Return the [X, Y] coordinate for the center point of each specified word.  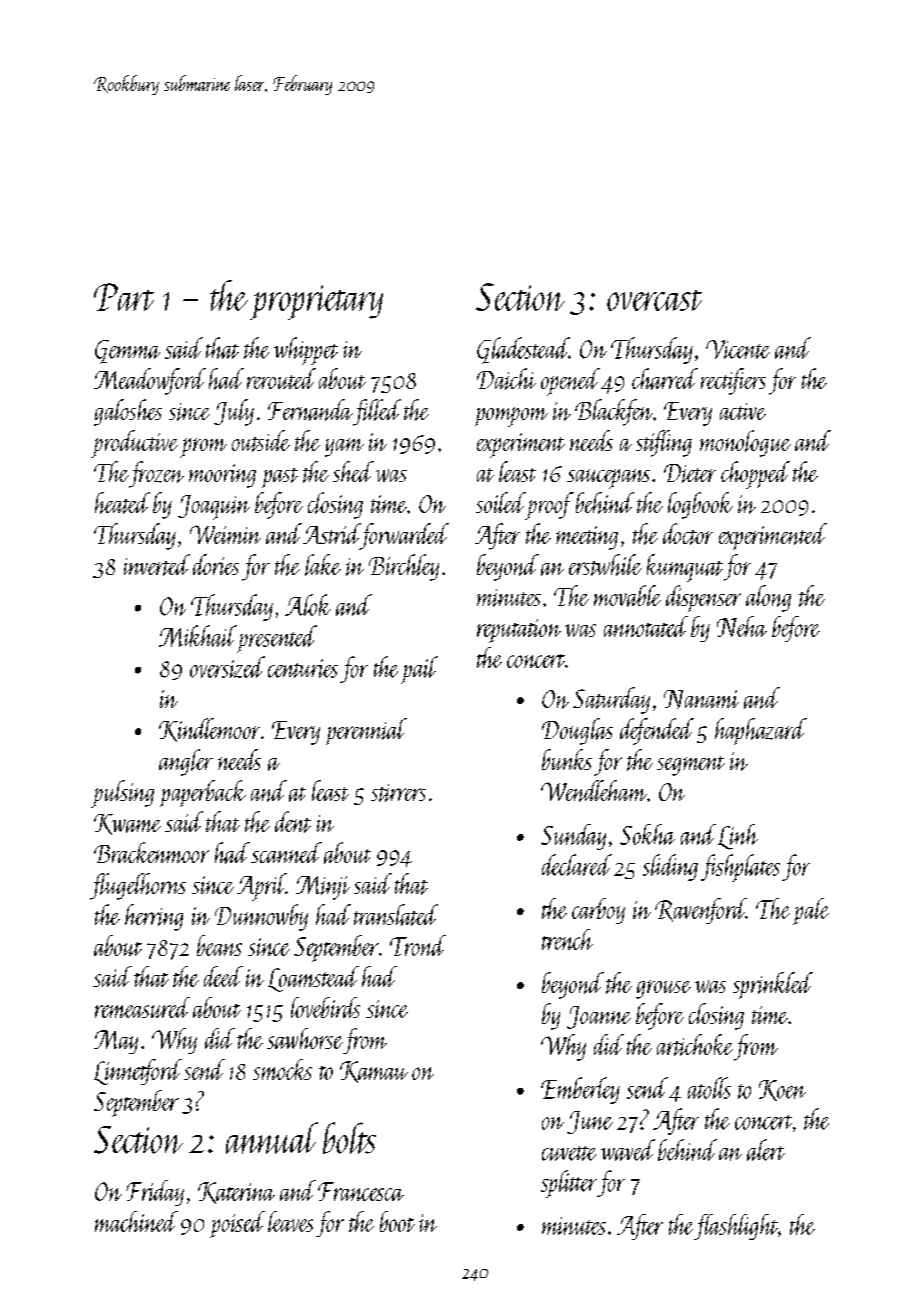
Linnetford [138, 1072]
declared [577, 865]
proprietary [316, 302]
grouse [663, 989]
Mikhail [197, 636]
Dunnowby [261, 917]
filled [377, 412]
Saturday [611, 700]
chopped [755, 475]
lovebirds [325, 1007]
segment [691, 766]
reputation [519, 631]
